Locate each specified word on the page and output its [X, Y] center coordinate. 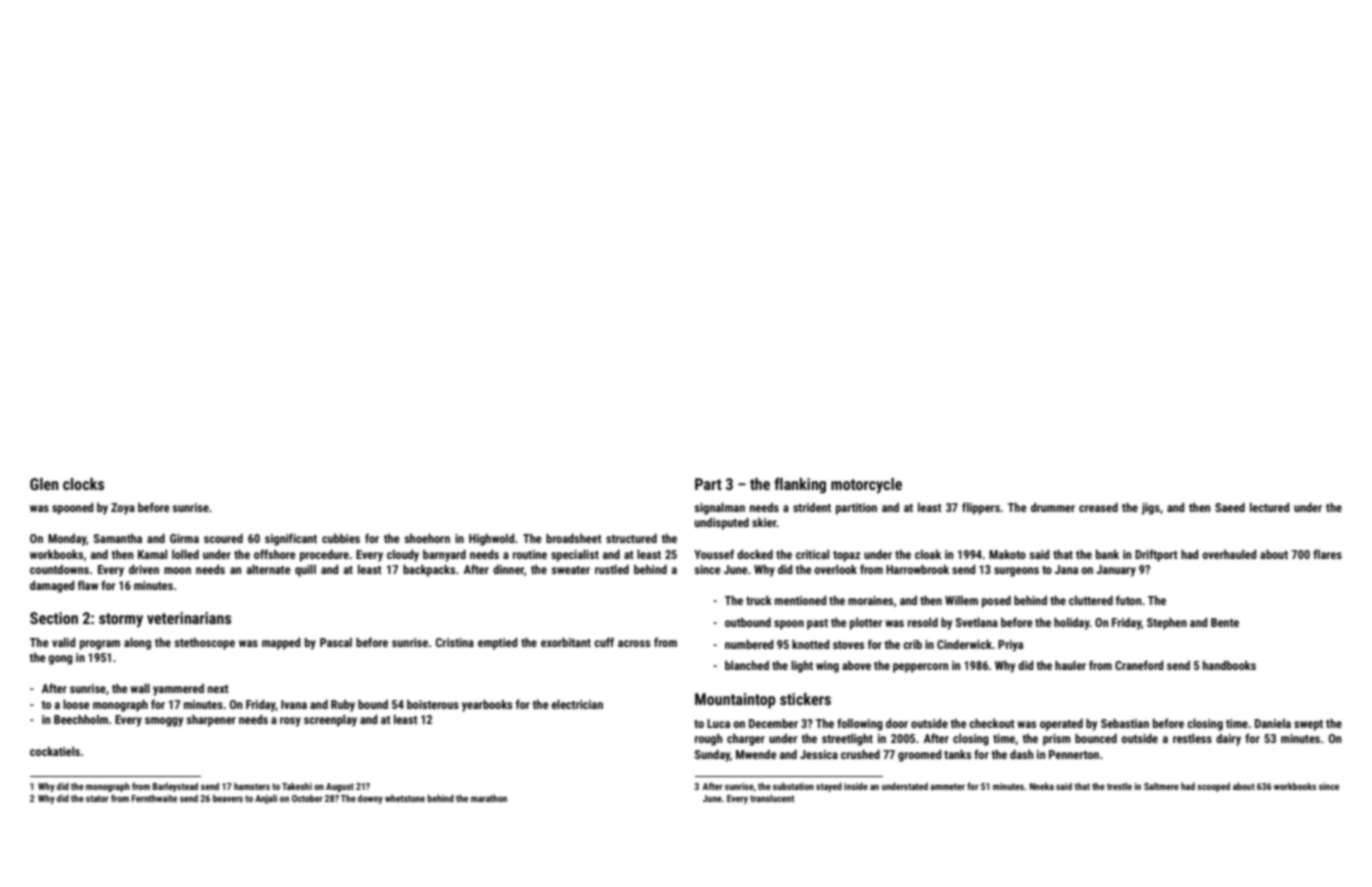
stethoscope [204, 644]
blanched [747, 665]
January [1116, 571]
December [773, 723]
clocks [83, 484]
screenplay [330, 721]
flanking [800, 485]
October [307, 798]
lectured [1269, 507]
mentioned [800, 600]
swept [1308, 725]
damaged [52, 587]
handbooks [1229, 665]
